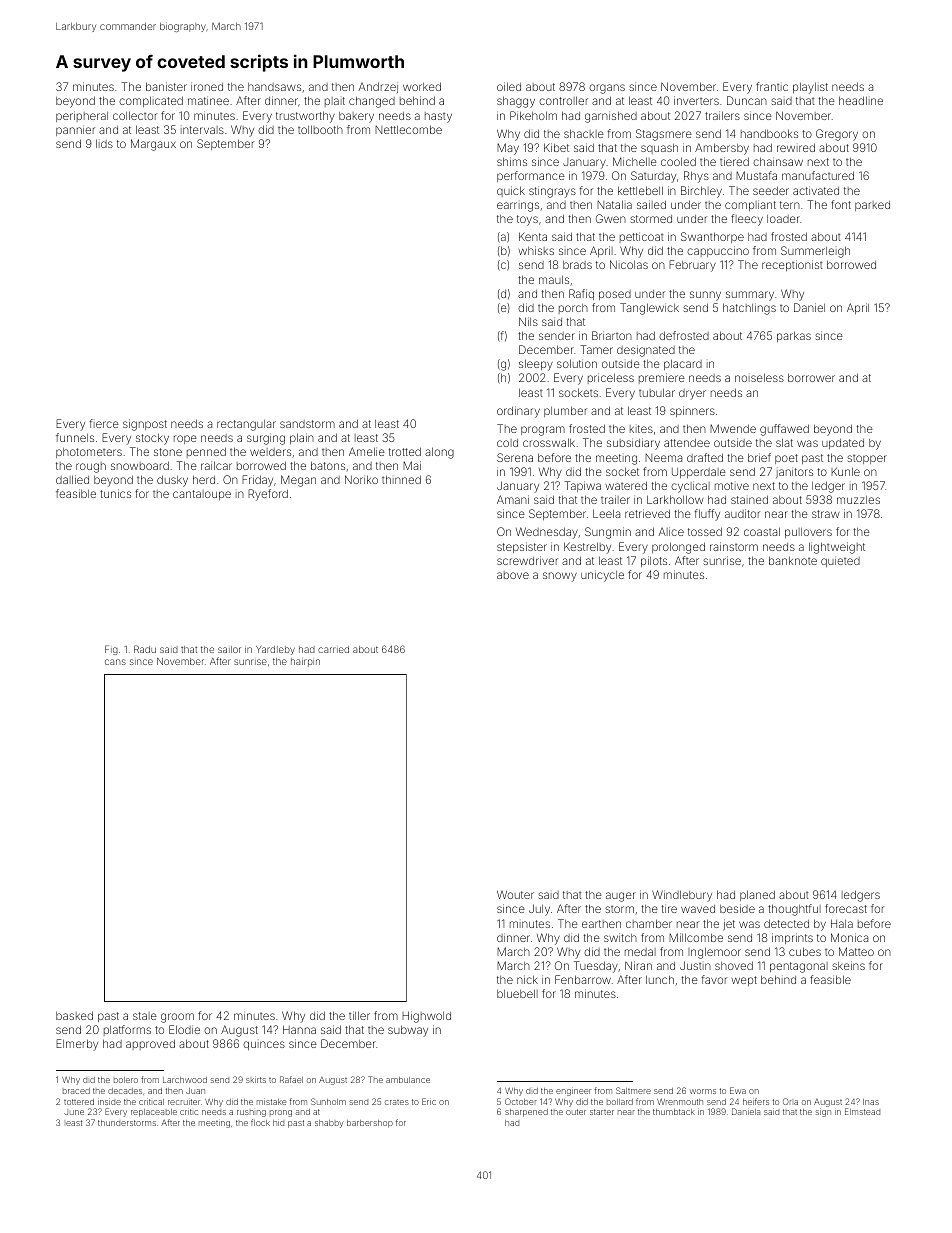  What do you see at coordinates (733, 428) in the screenshot?
I see `Mwende` at bounding box center [733, 428].
